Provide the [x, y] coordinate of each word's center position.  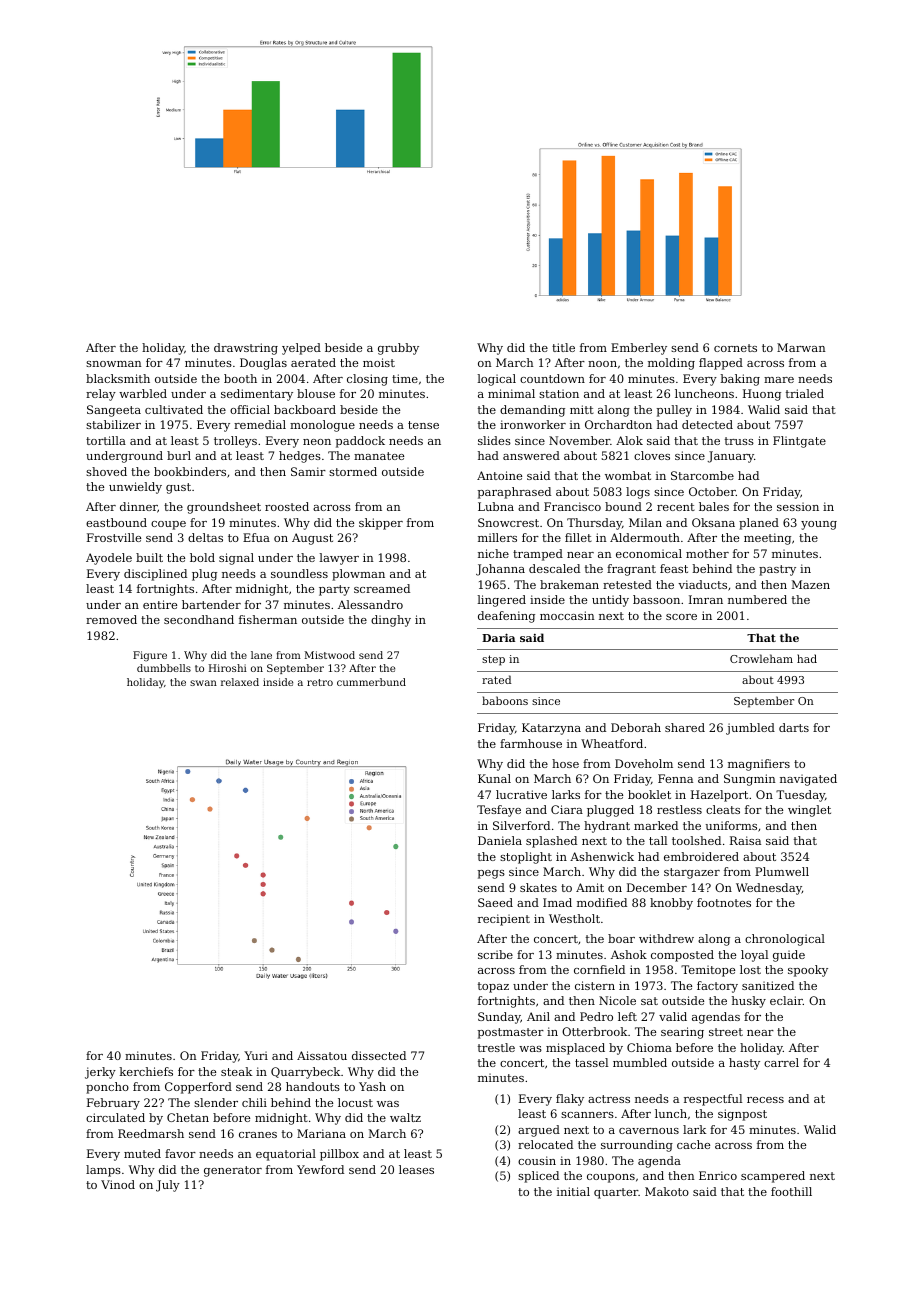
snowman [114, 364]
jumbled [750, 729]
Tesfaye [499, 811]
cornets [735, 348]
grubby [398, 349]
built [149, 557]
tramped [538, 555]
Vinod [118, 1184]
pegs [491, 874]
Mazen [811, 584]
